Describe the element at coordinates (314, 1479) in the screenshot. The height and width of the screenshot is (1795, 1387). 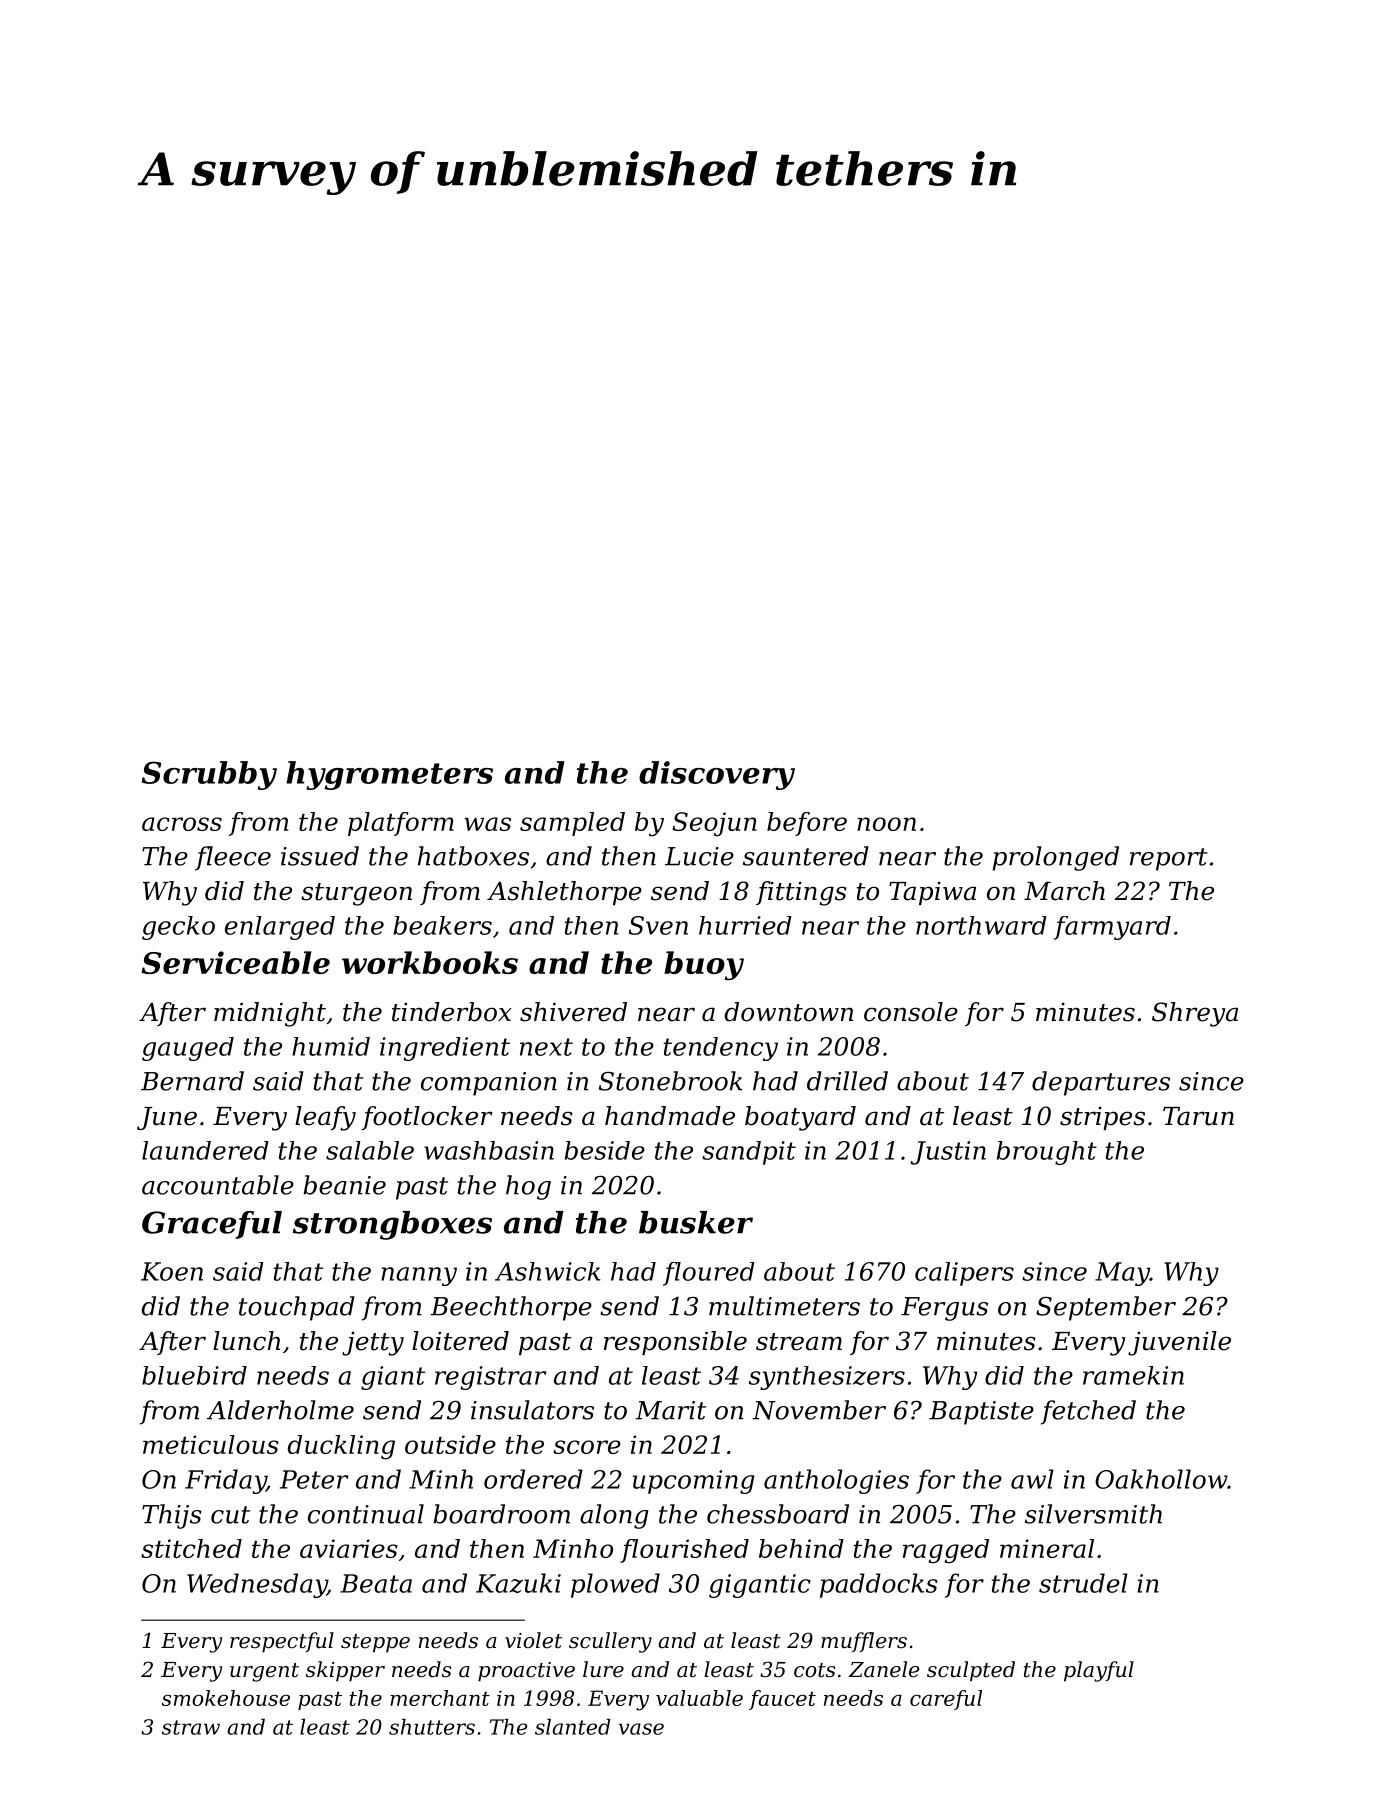
I see `Peter` at that location.
